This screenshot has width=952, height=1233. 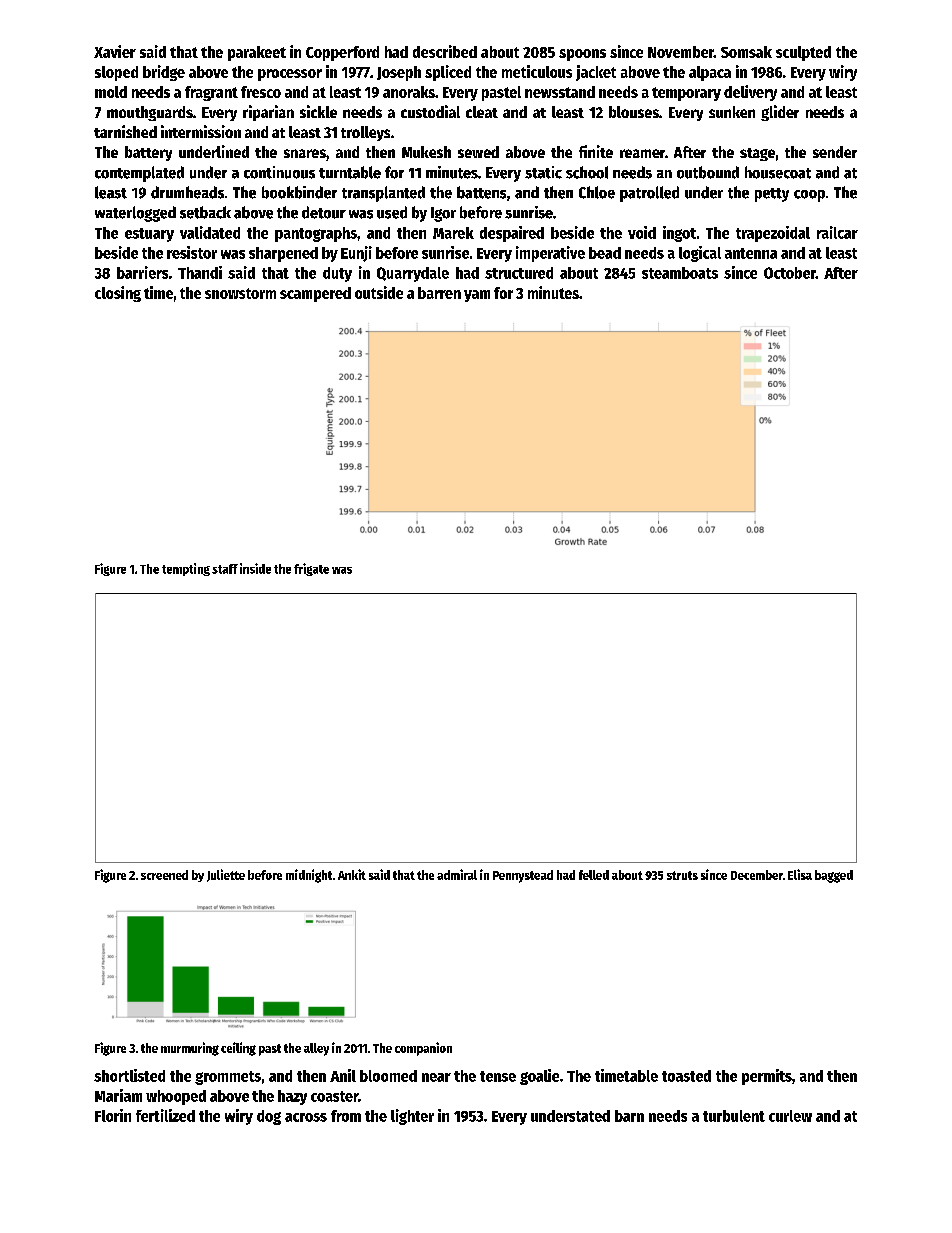 I want to click on parakeet, so click(x=257, y=53).
